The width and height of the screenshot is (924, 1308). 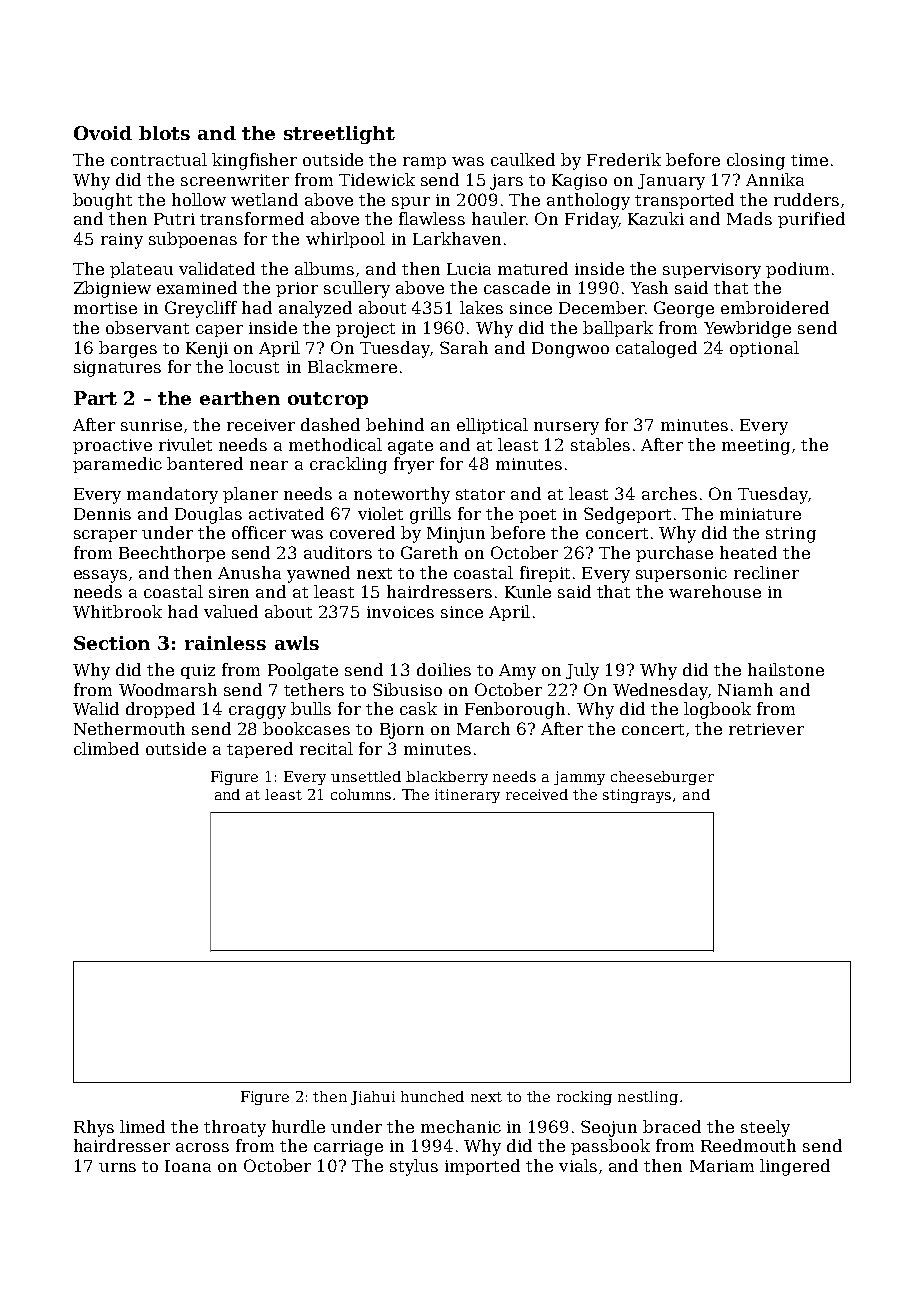 I want to click on Tidewick, so click(x=377, y=179).
